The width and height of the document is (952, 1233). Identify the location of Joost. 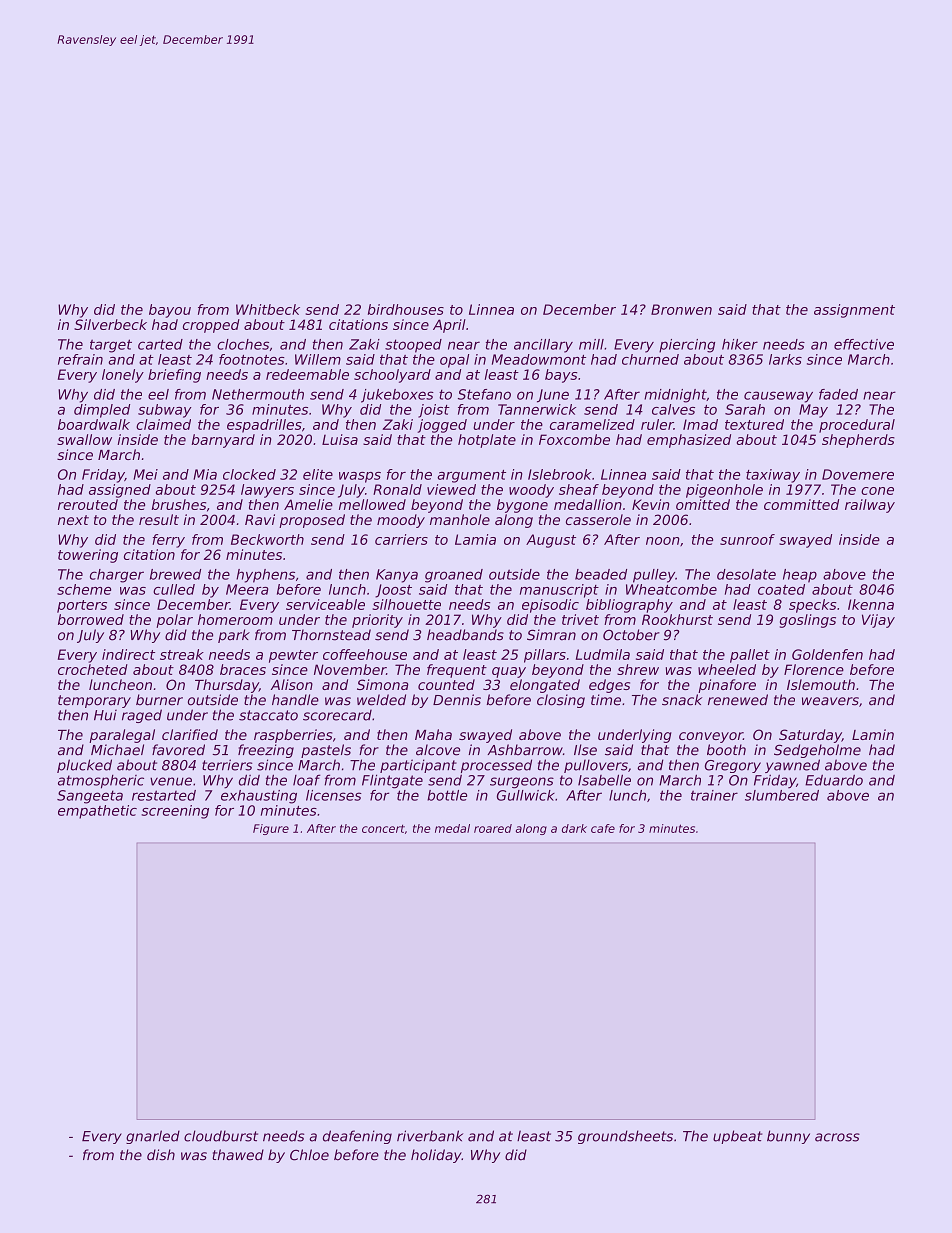
(393, 591).
